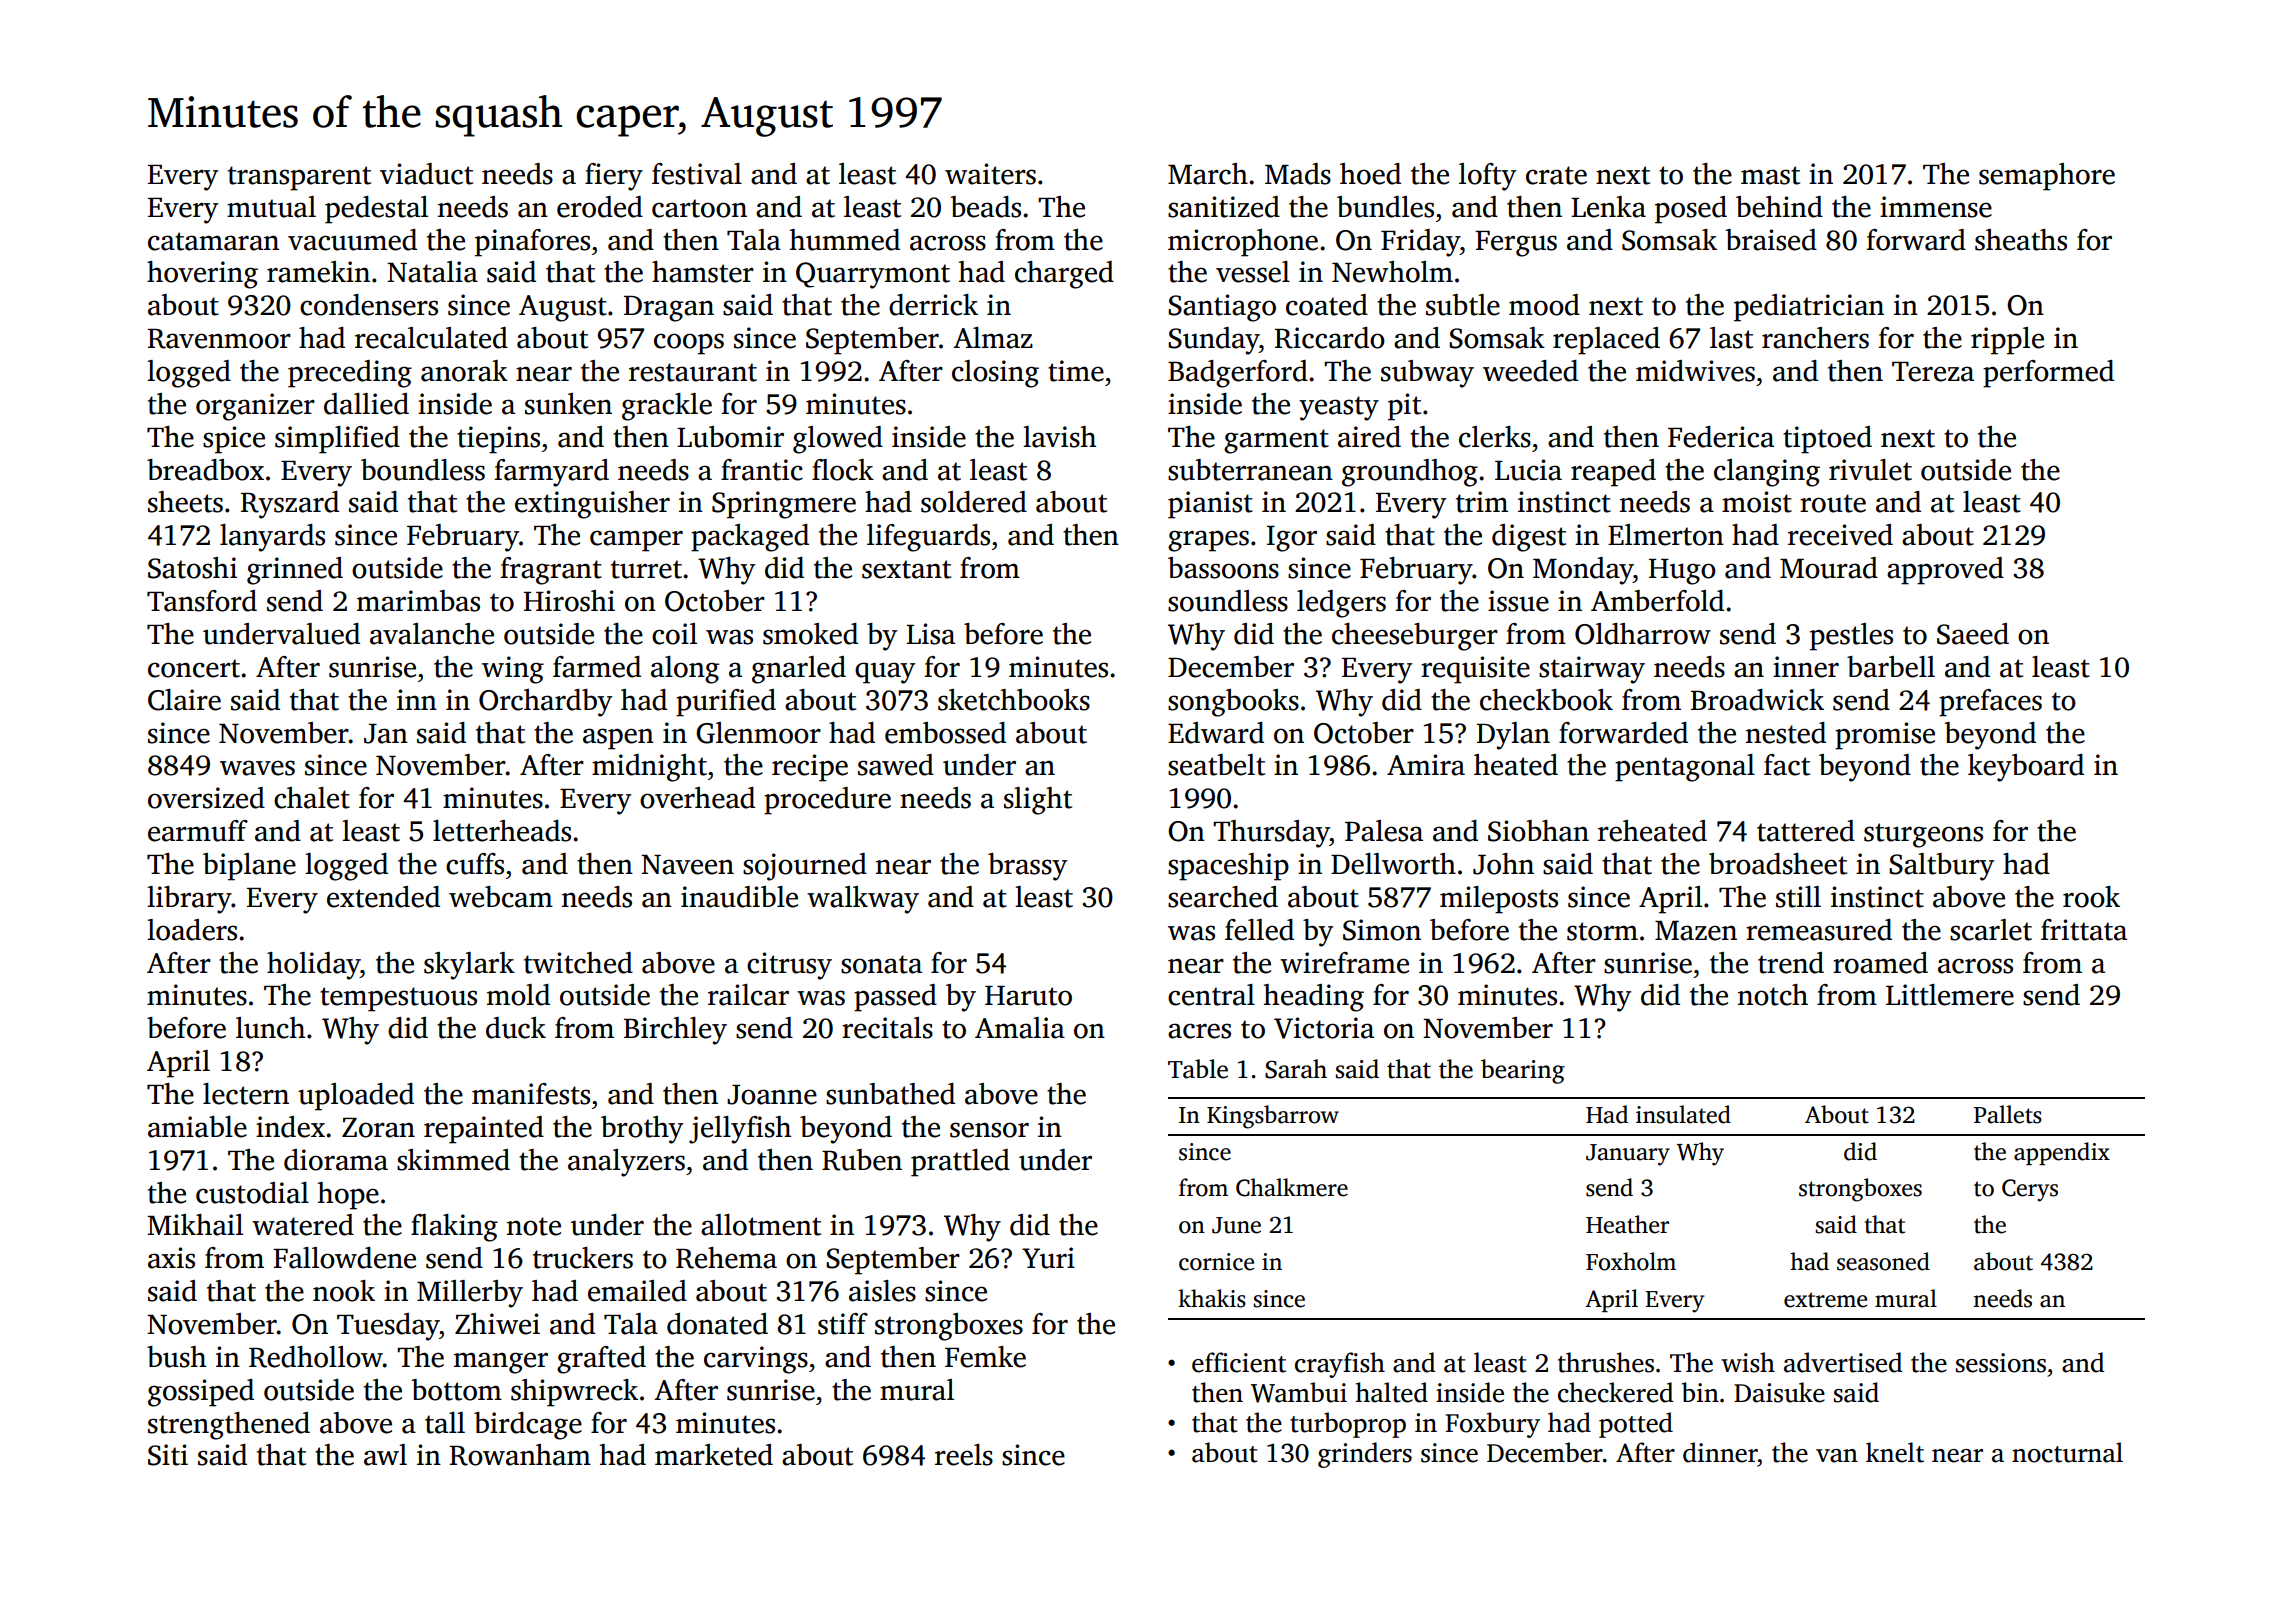 This screenshot has width=2292, height=1620. I want to click on birdcage, so click(528, 1426).
